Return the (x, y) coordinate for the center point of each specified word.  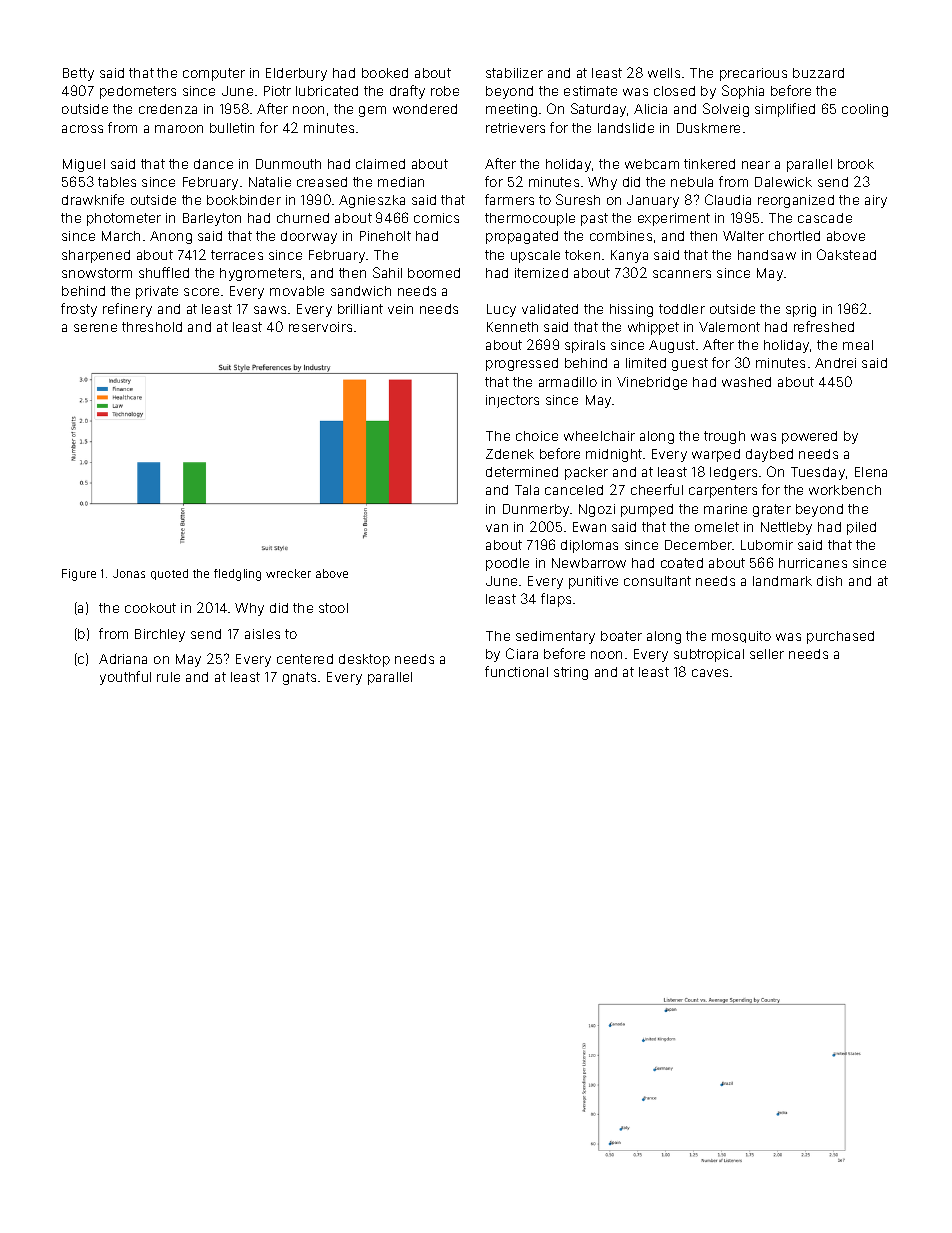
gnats (299, 678)
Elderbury (296, 74)
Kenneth (512, 327)
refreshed (824, 326)
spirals (585, 346)
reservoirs (320, 327)
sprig (801, 310)
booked (385, 73)
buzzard (818, 73)
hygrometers (260, 274)
